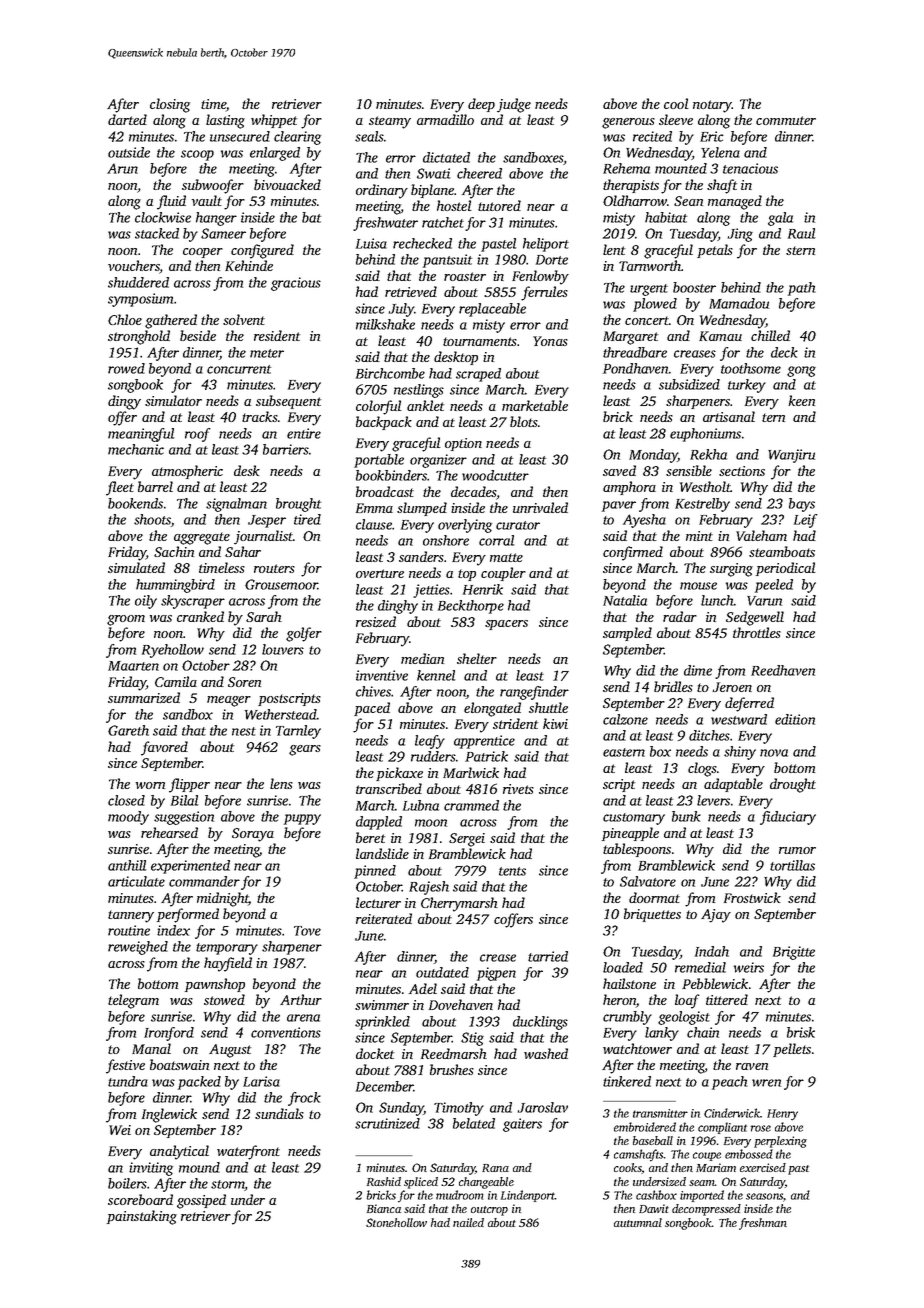 Image resolution: width=924 pixels, height=1308 pixels. I want to click on landslide, so click(382, 853).
